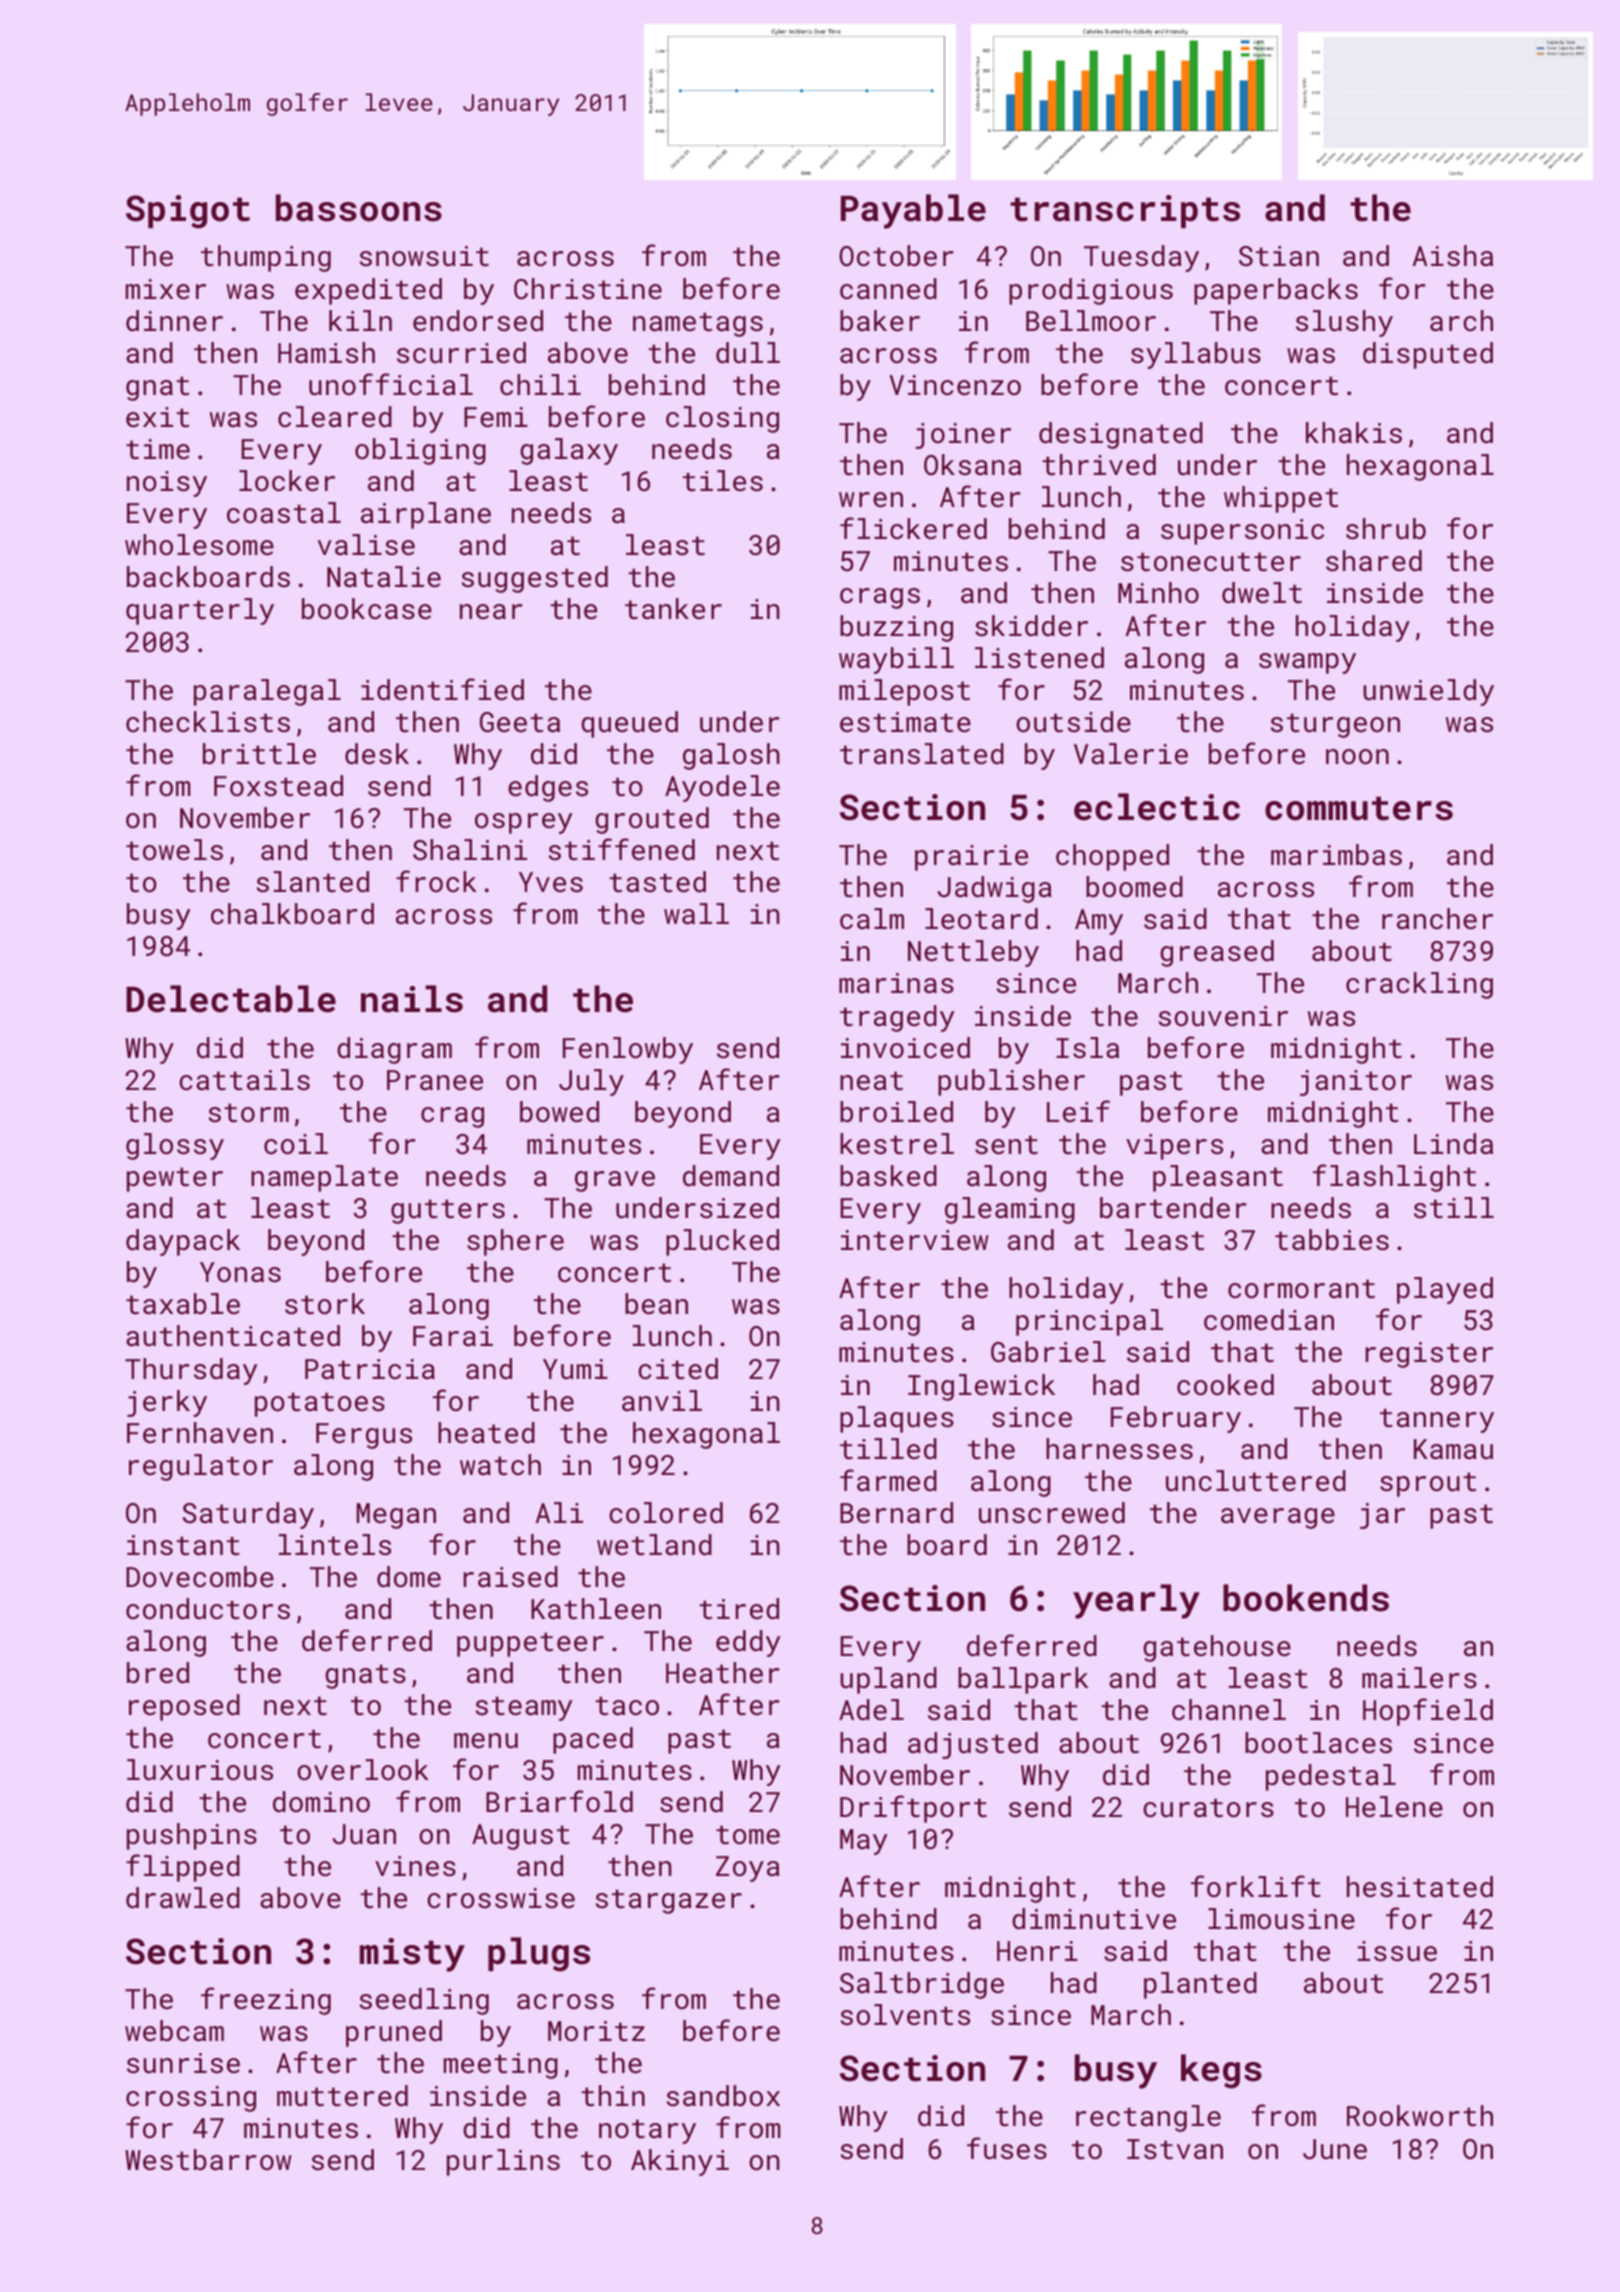 The image size is (1620, 2292). I want to click on Delectable, so click(231, 999).
